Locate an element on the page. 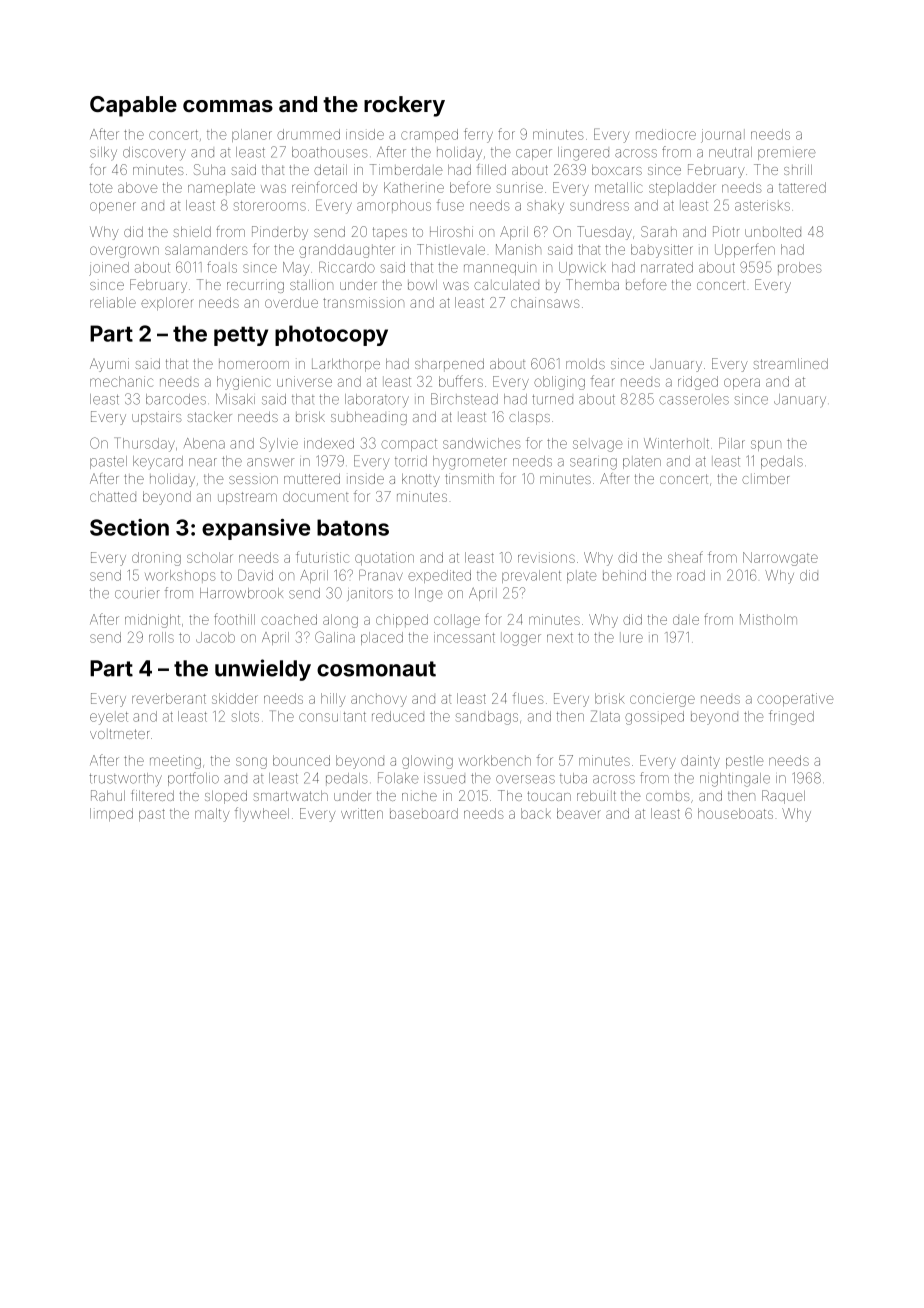 The image size is (924, 1308). mediocre is located at coordinates (666, 134).
